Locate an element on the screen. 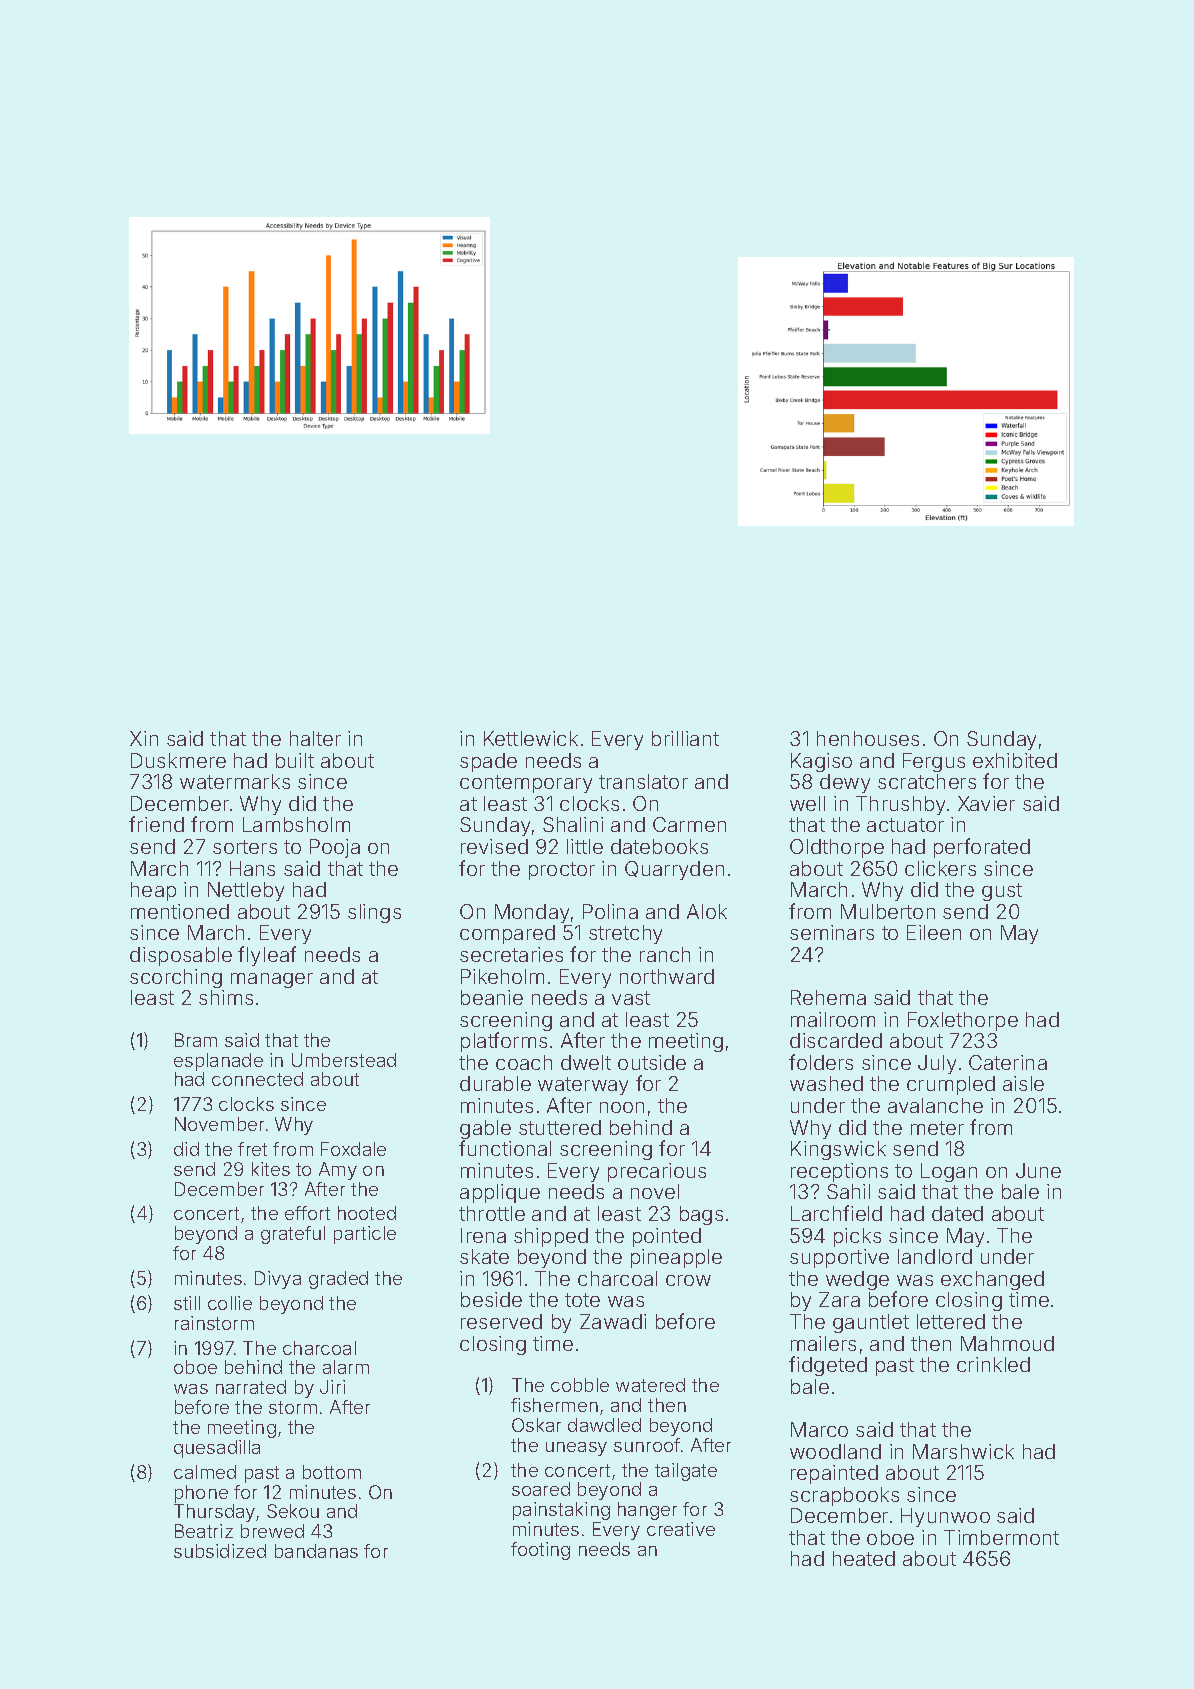 The height and width of the screenshot is (1689, 1194). watermarks is located at coordinates (235, 781).
